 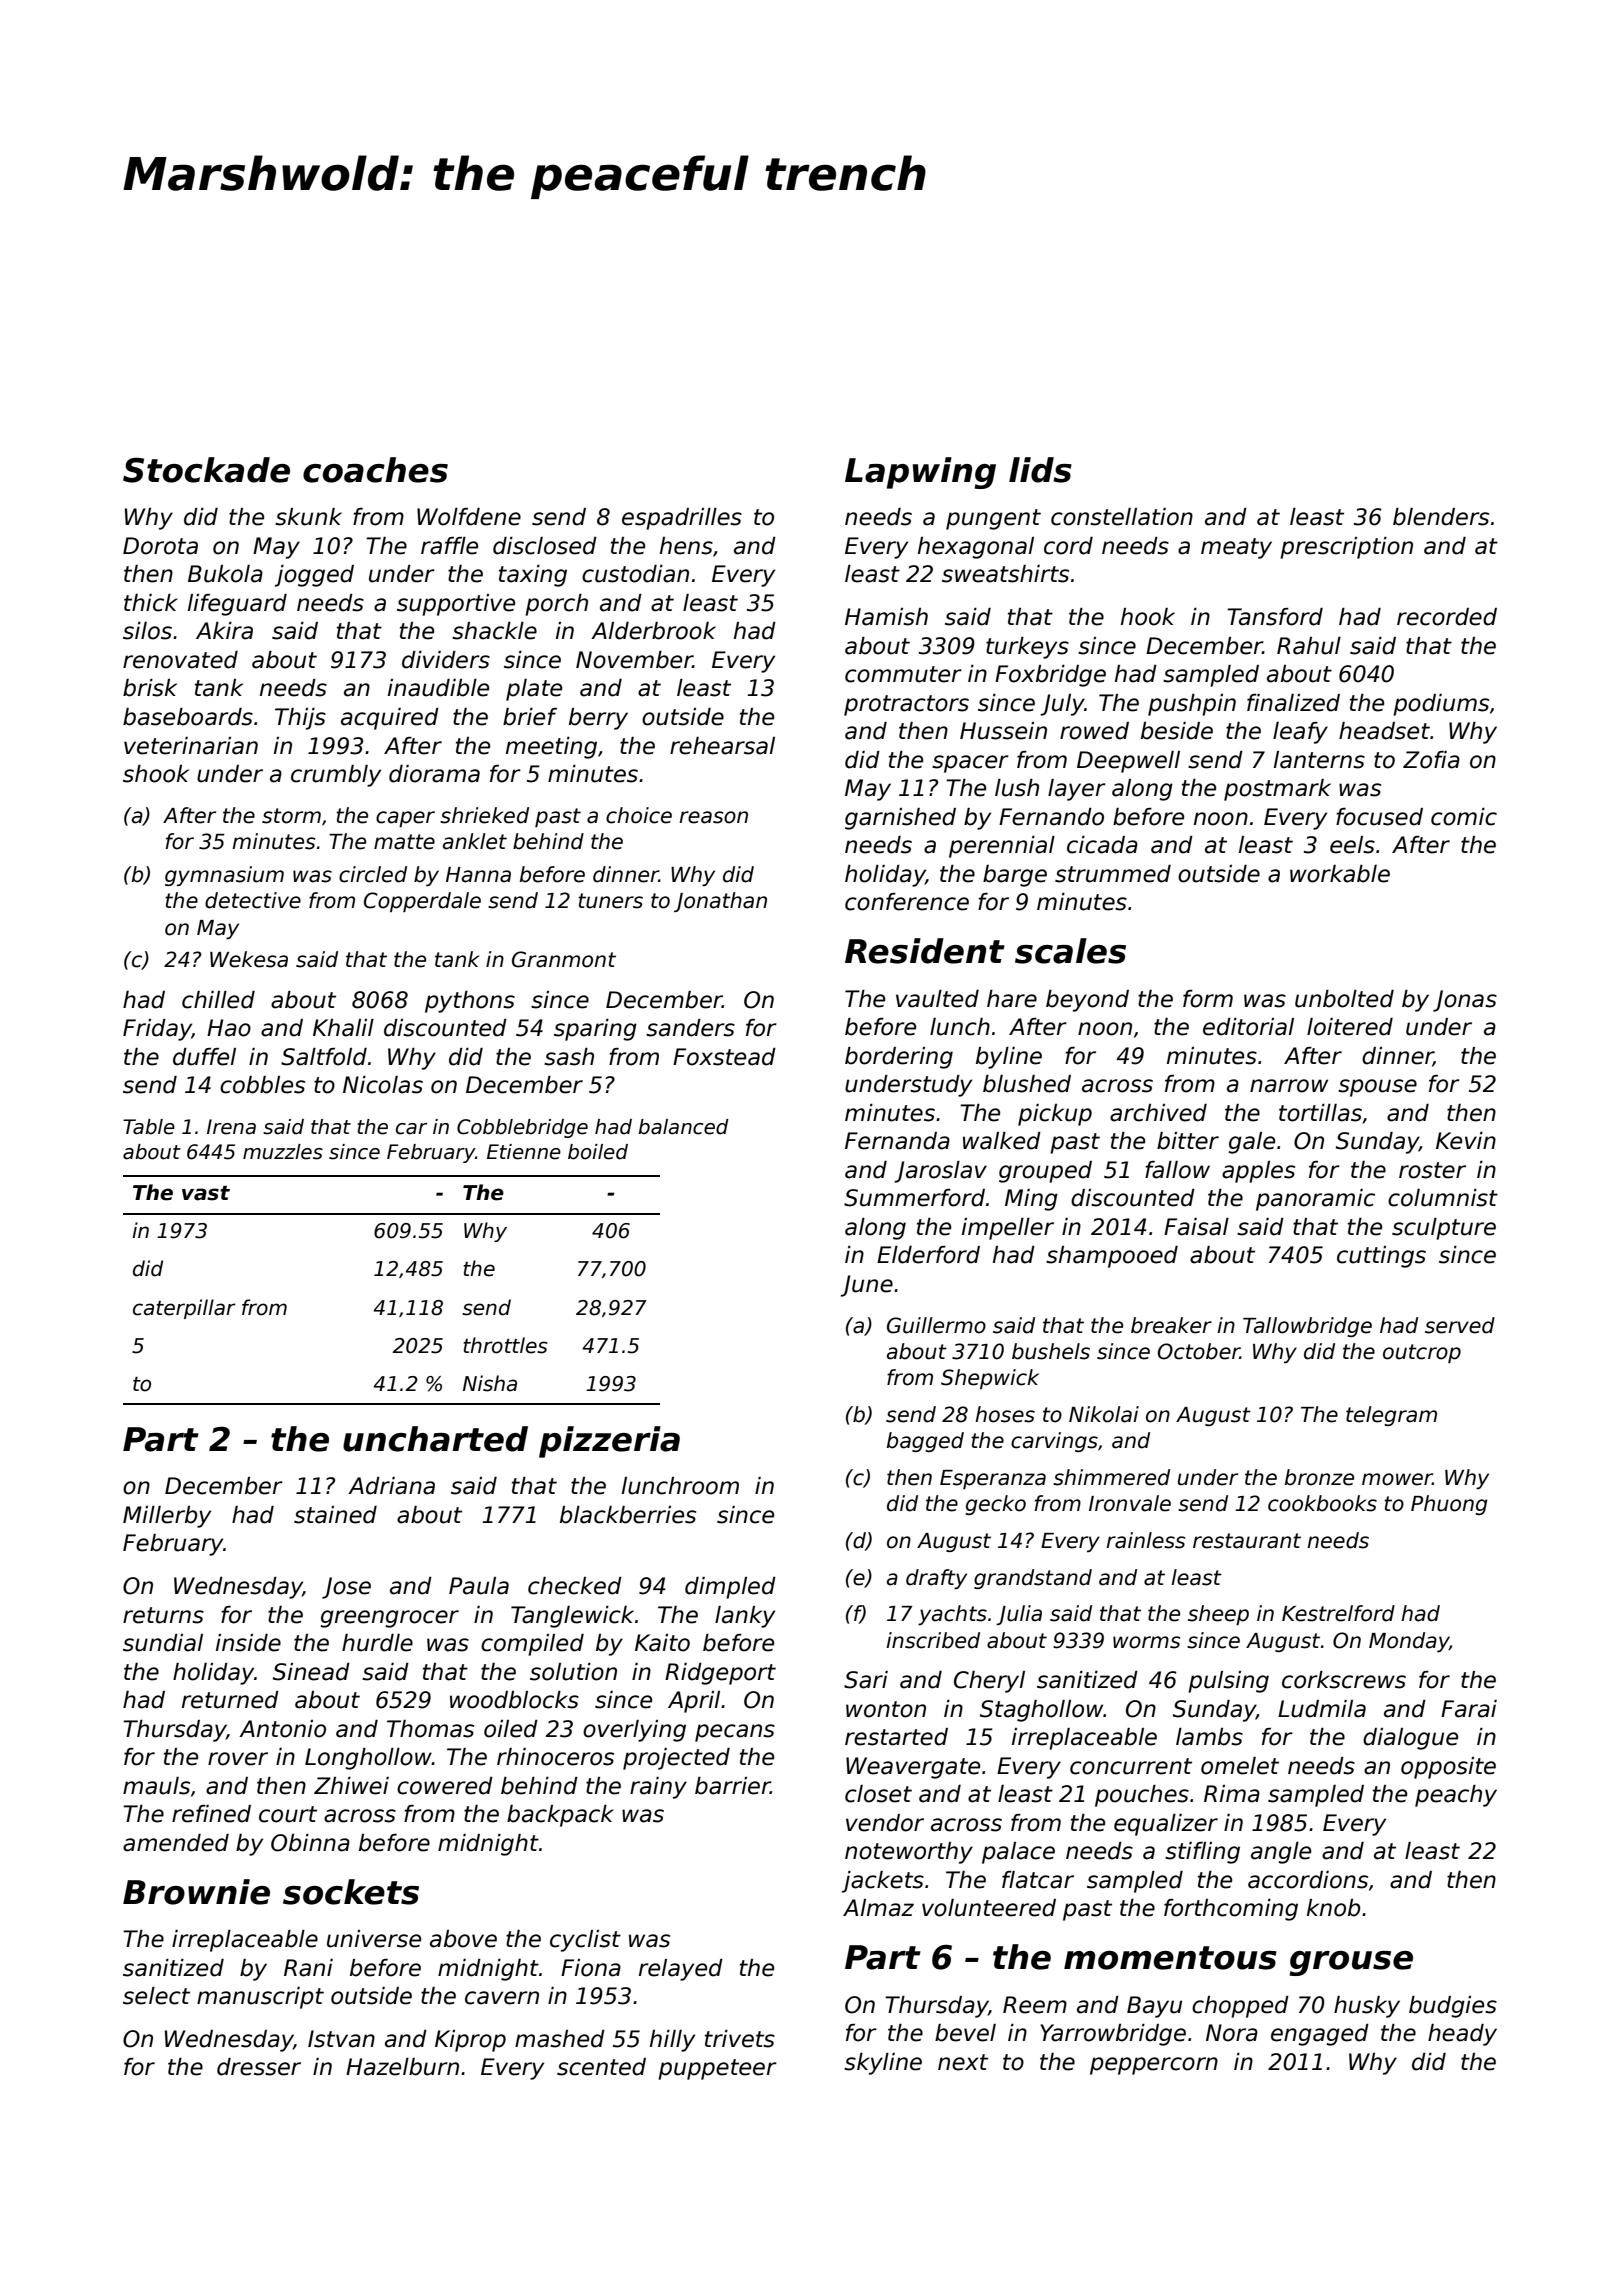 What do you see at coordinates (434, 774) in the screenshot?
I see `diorama` at bounding box center [434, 774].
